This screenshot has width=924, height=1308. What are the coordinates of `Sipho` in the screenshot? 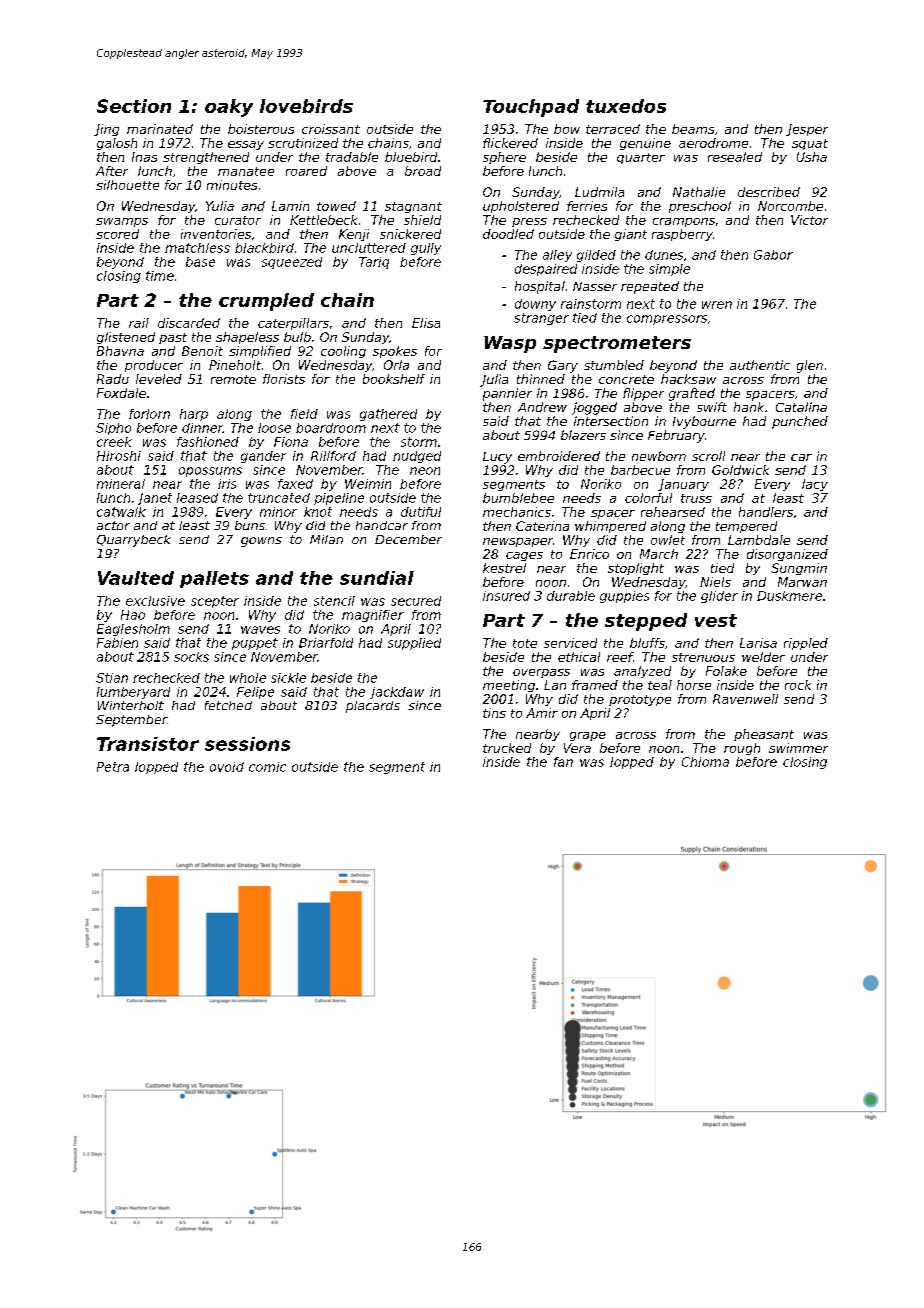 It's located at (113, 429).
